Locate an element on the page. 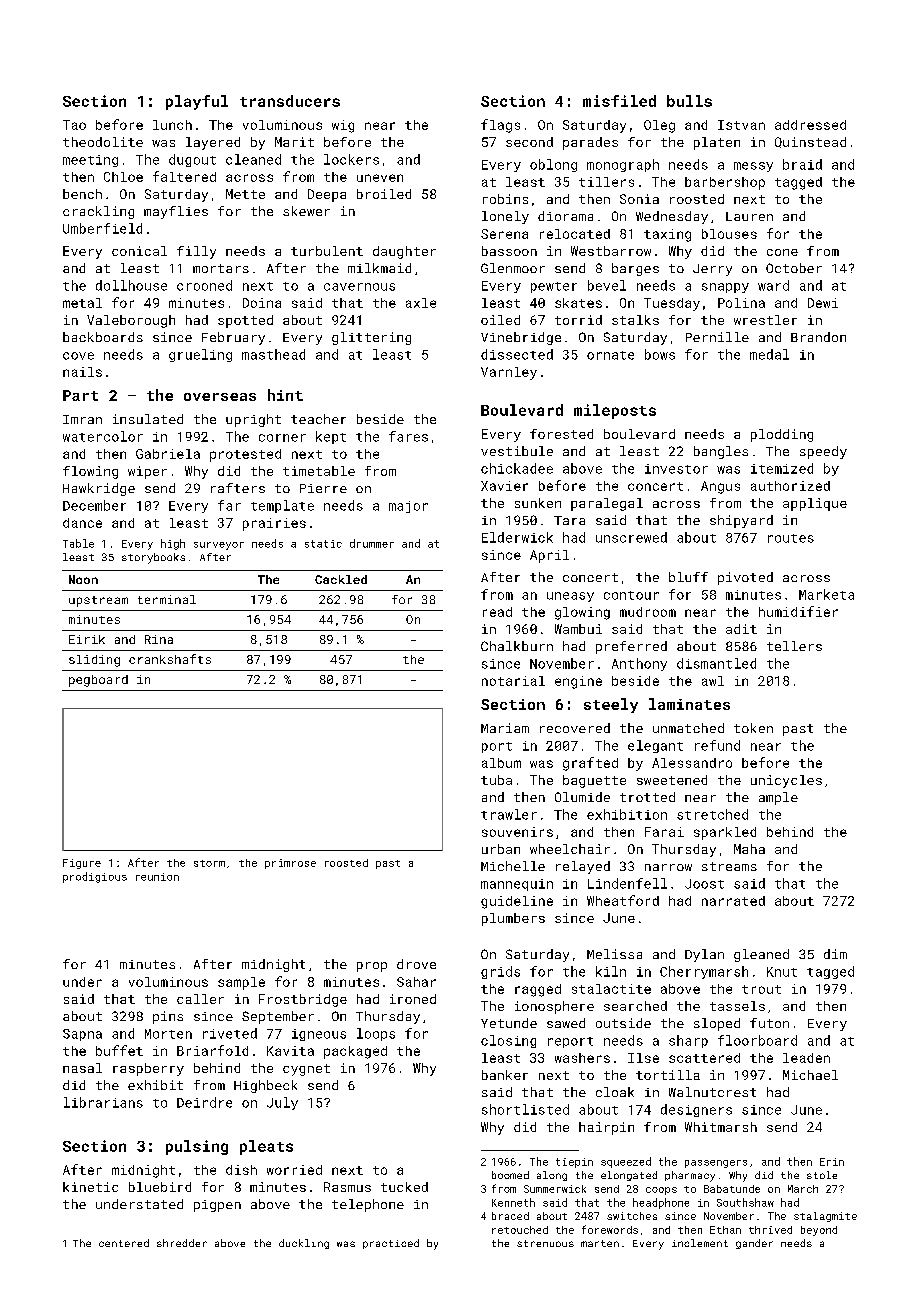  Istvan is located at coordinates (741, 125).
